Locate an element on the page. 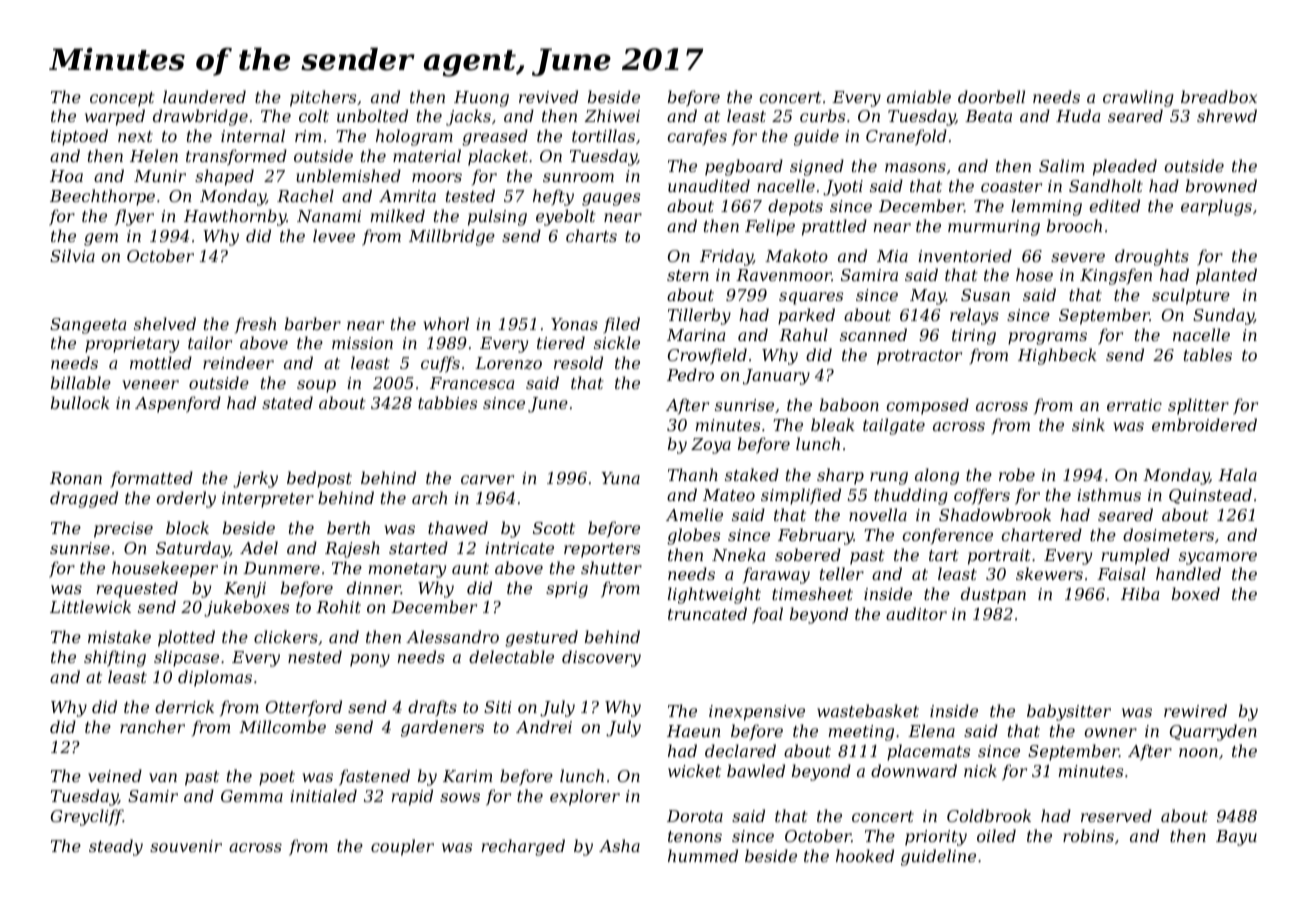  embroidered is located at coordinates (1204, 424).
